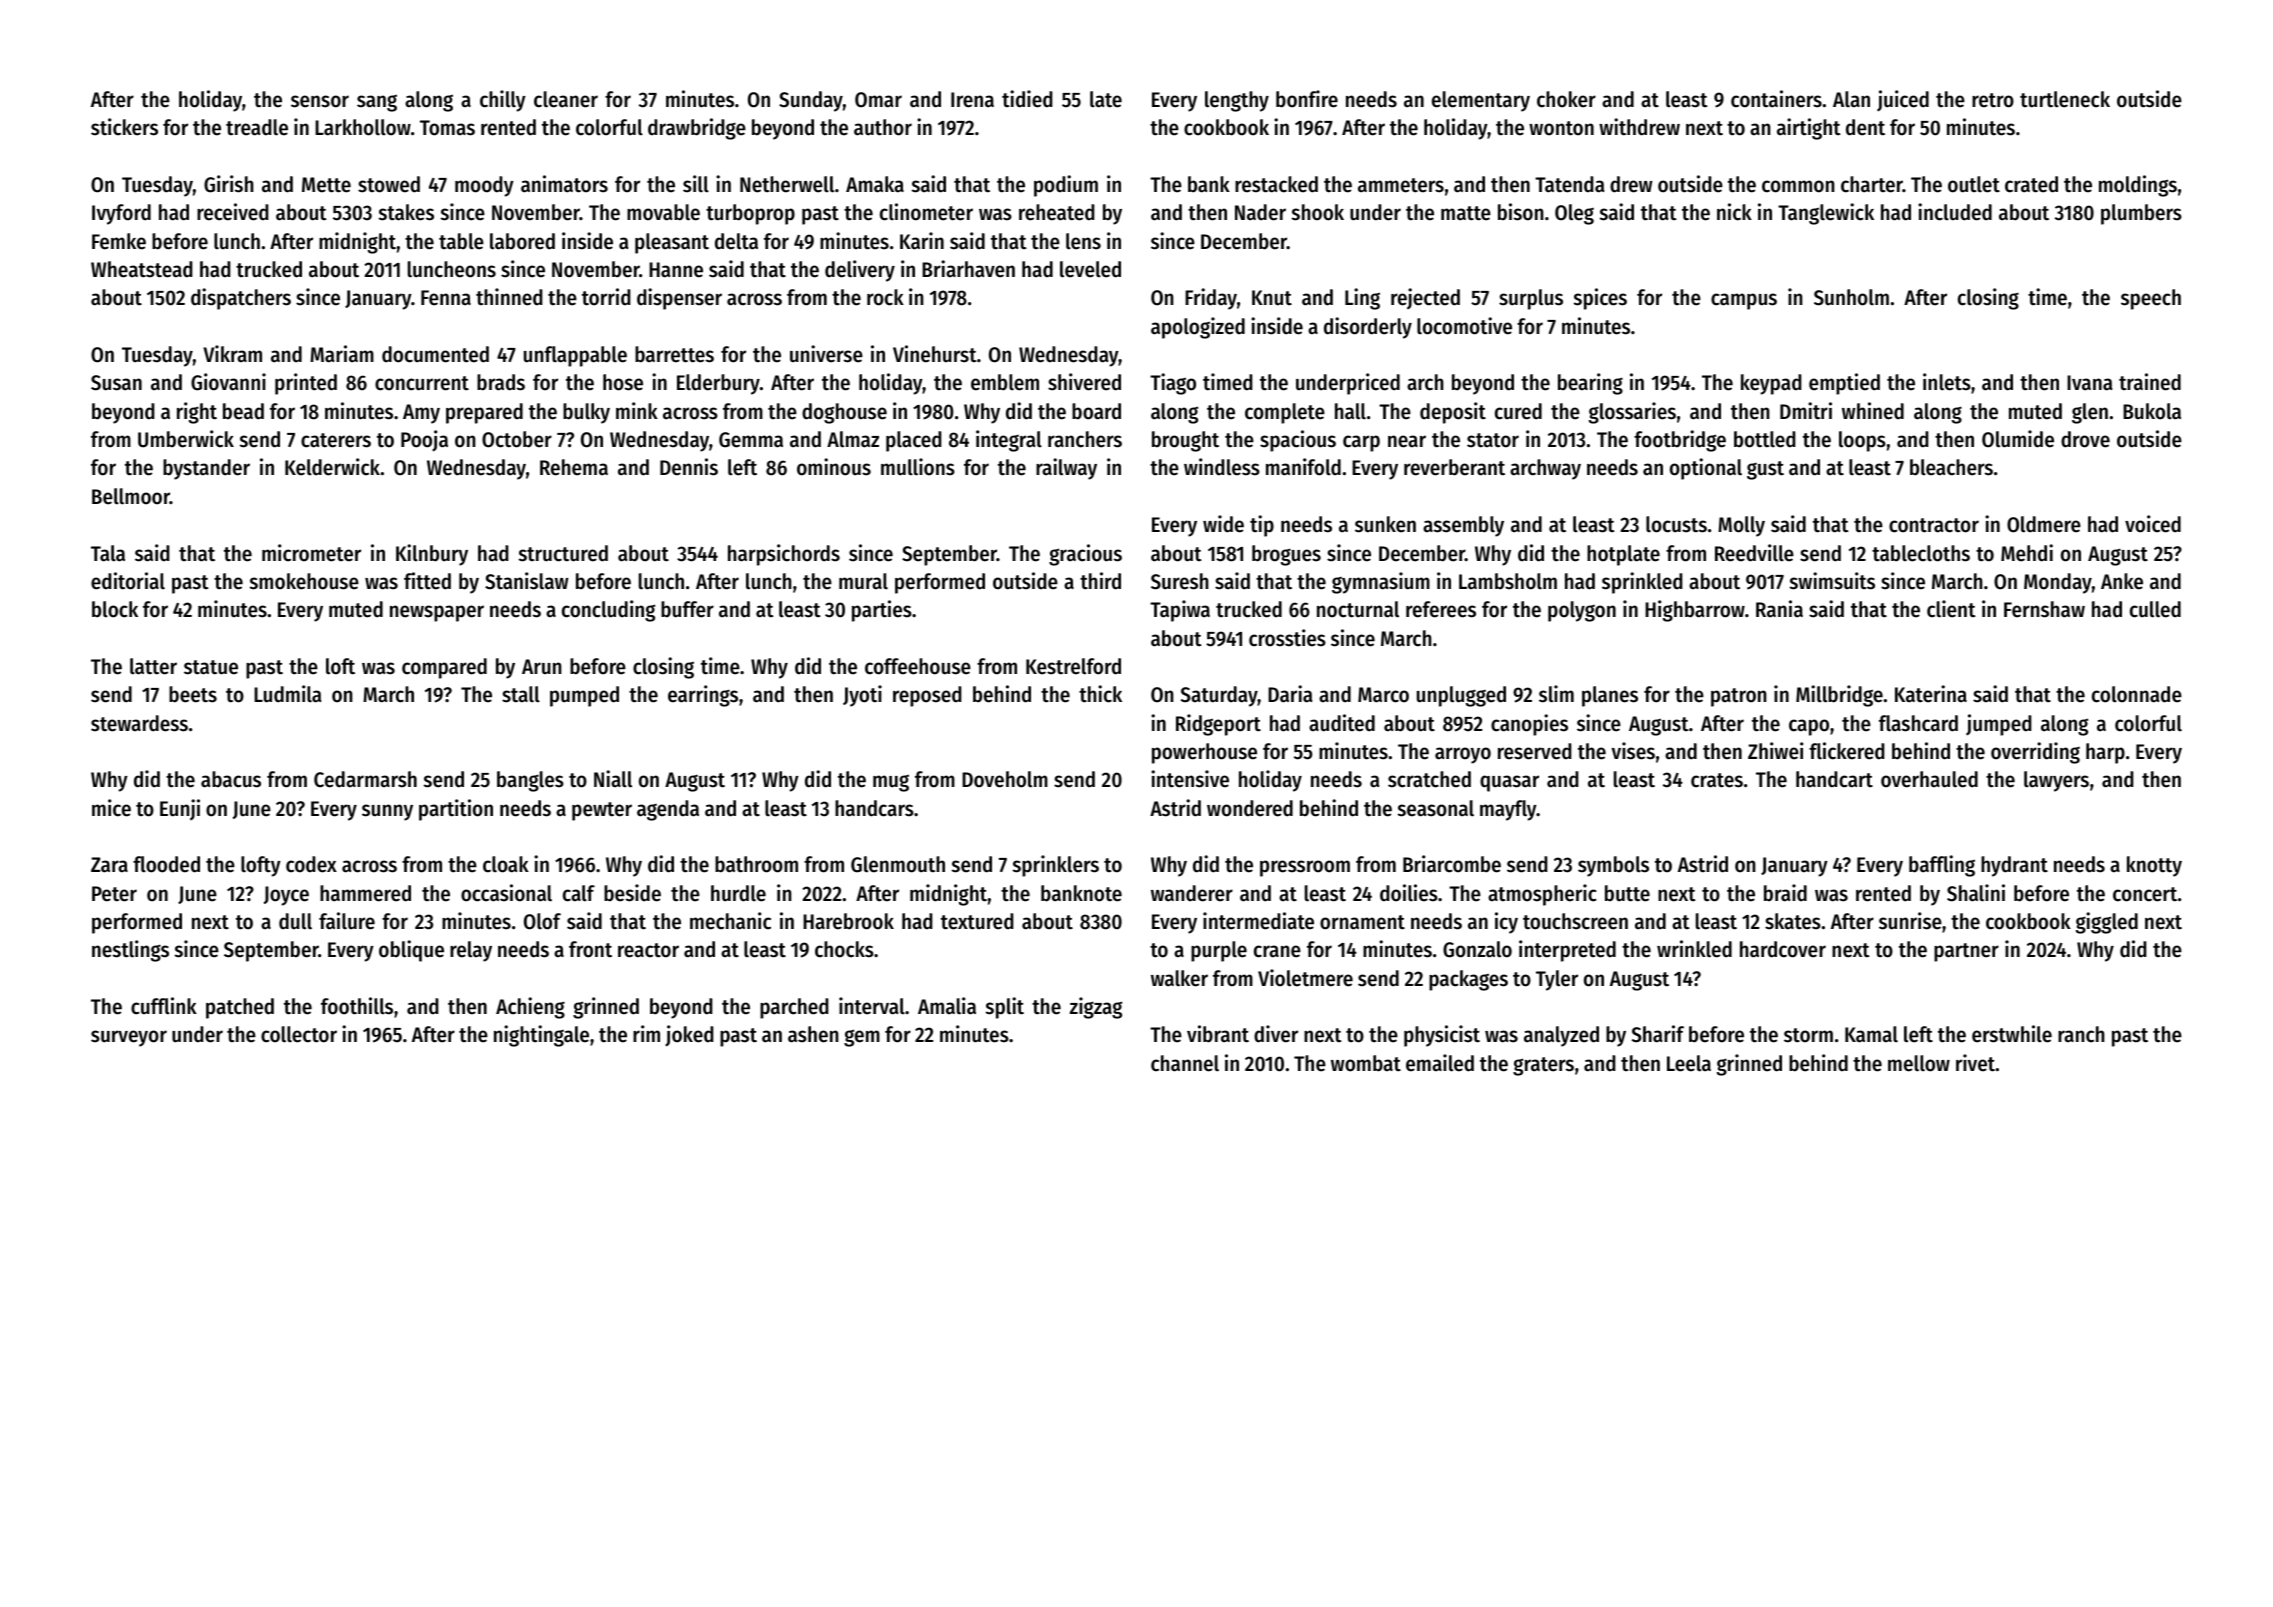 The height and width of the page is (1607, 2273). What do you see at coordinates (1442, 1036) in the page?
I see `physicist` at bounding box center [1442, 1036].
